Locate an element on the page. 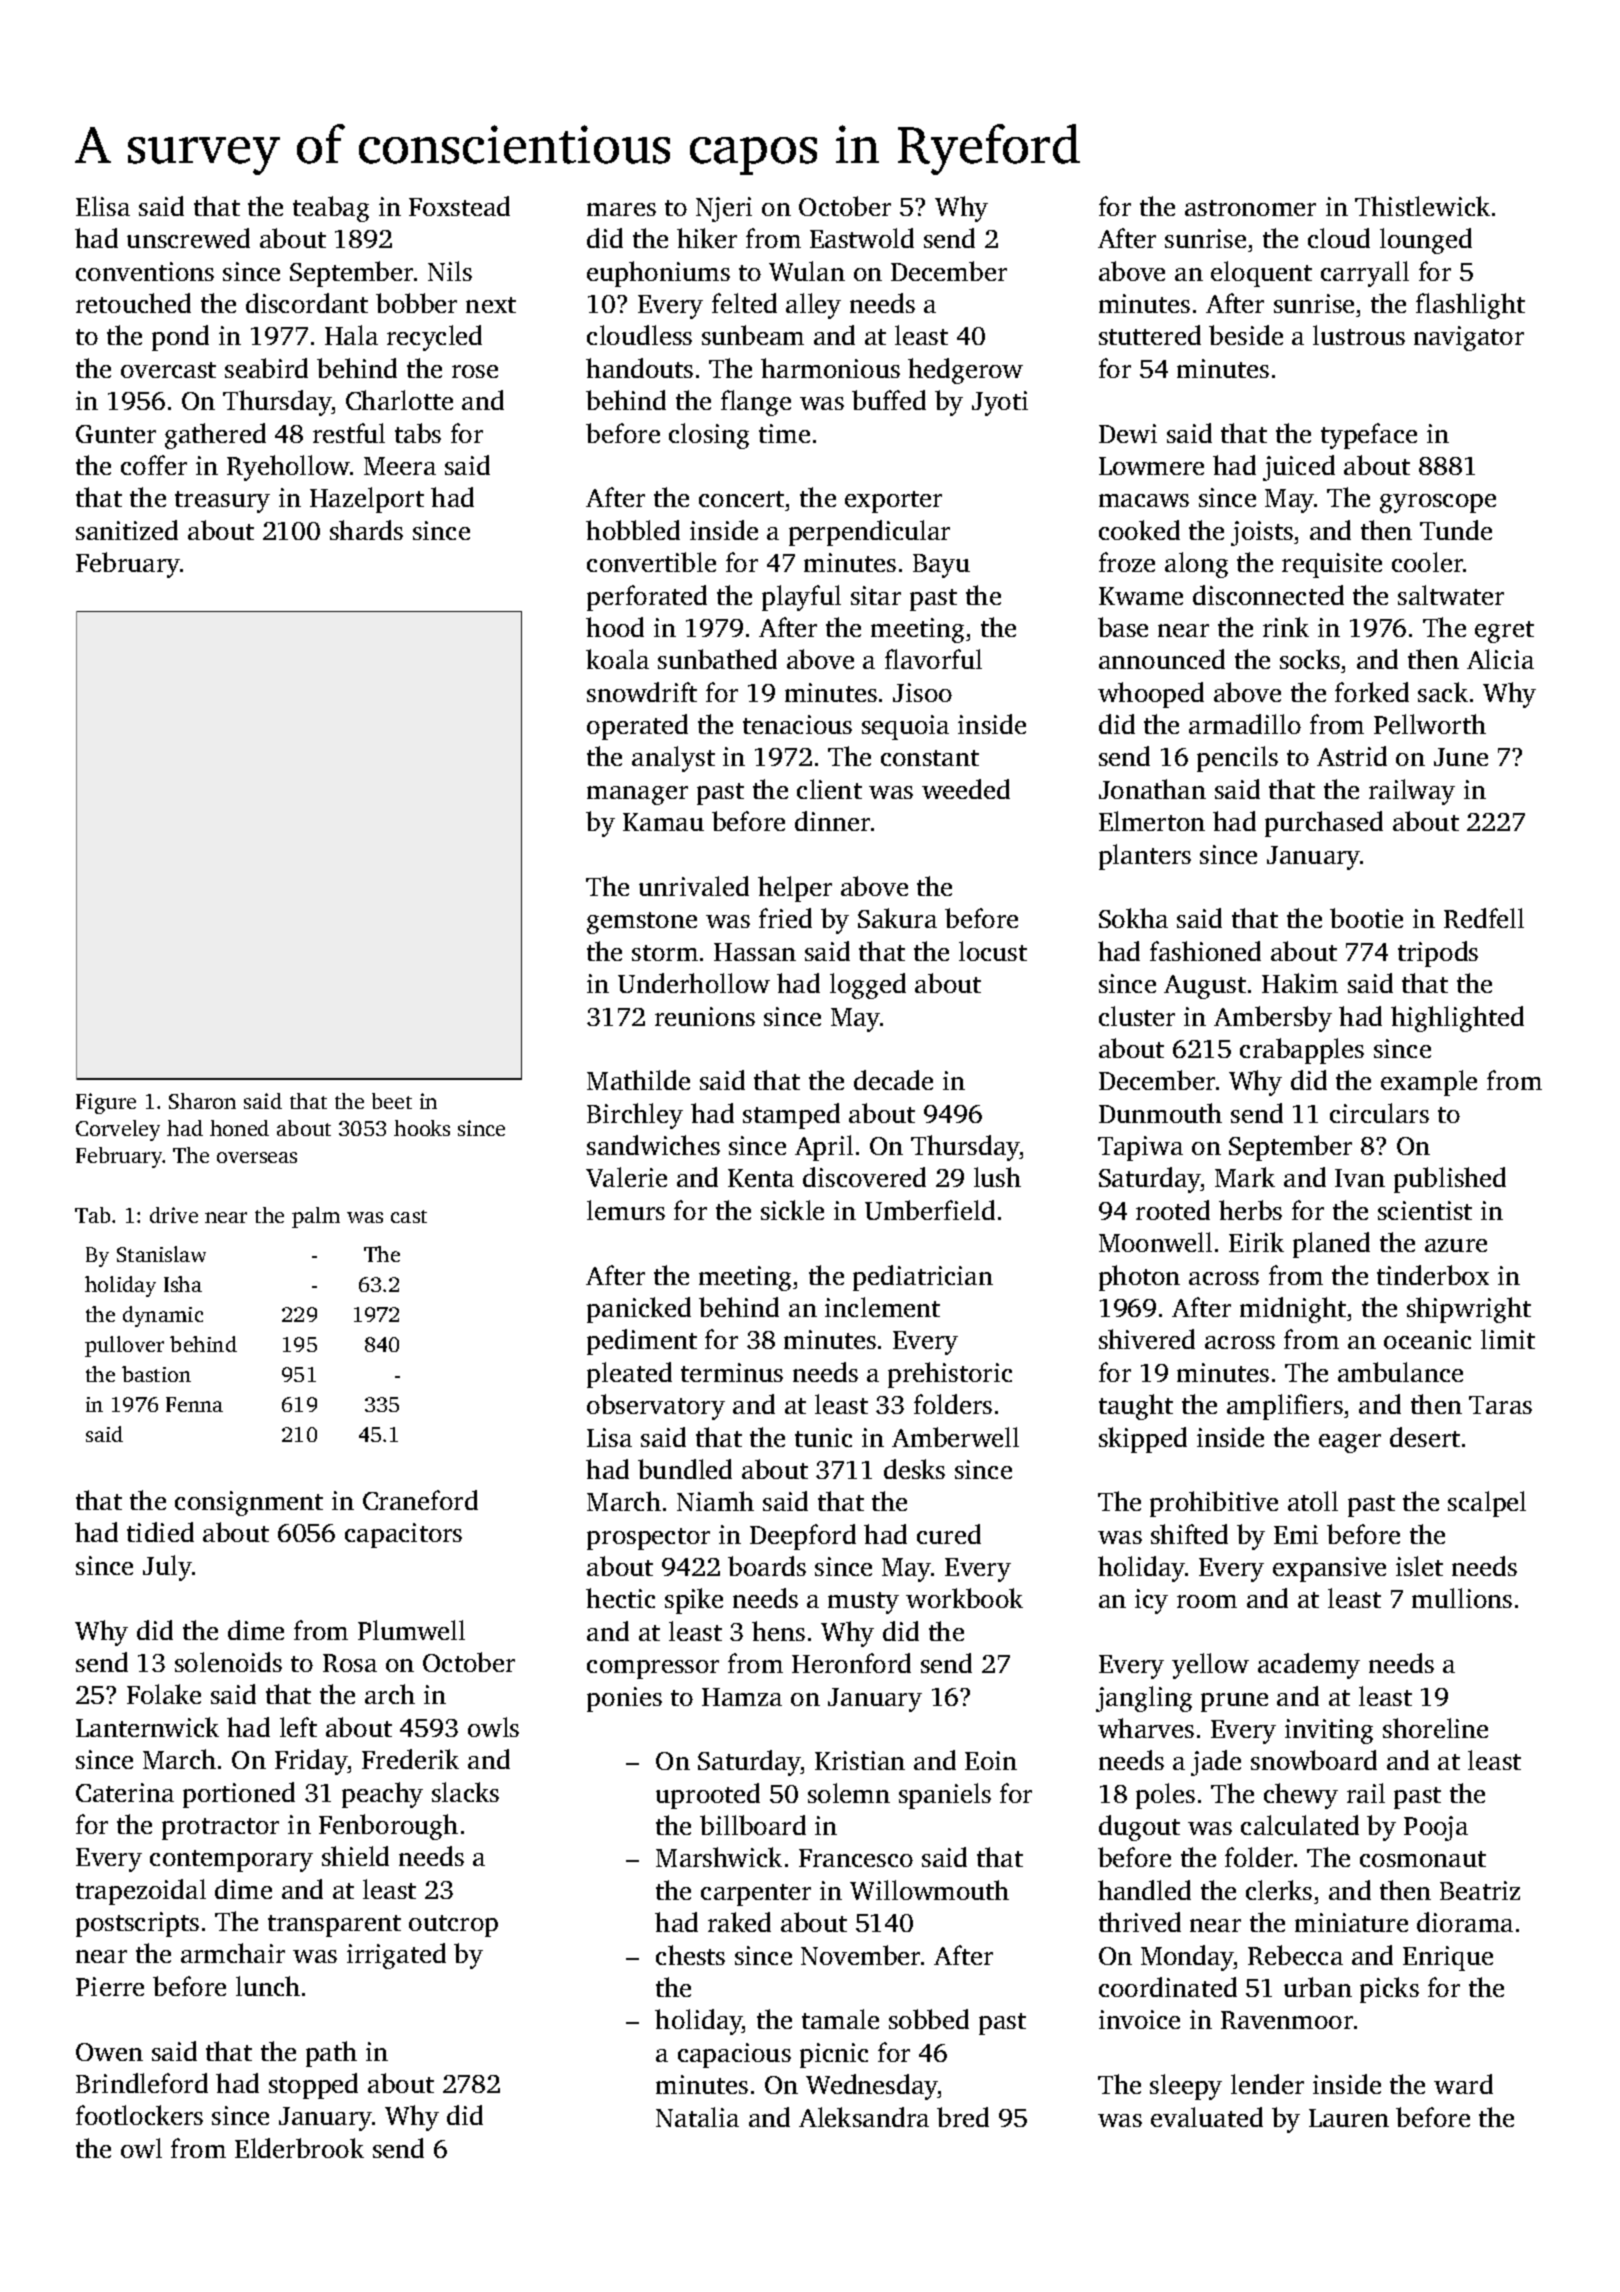  armadillo is located at coordinates (1245, 724).
